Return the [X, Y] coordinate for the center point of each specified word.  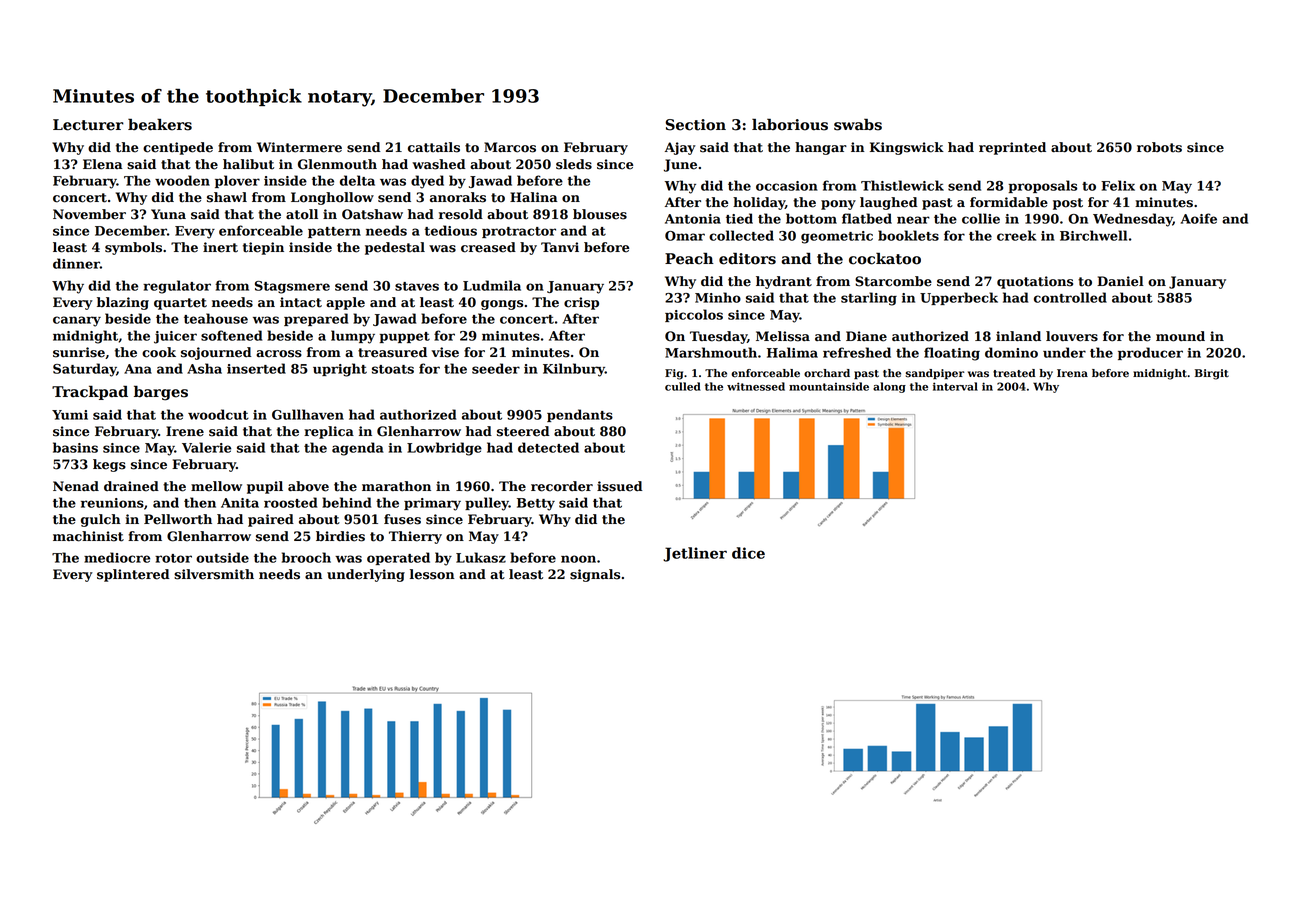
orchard [827, 373]
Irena [1072, 373]
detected [548, 447]
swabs [858, 125]
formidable [1009, 202]
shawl [227, 197]
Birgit [1212, 374]
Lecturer [88, 125]
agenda [358, 449]
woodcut [218, 414]
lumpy [353, 337]
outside [222, 557]
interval [955, 386]
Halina [534, 197]
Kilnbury [574, 370]
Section [696, 125]
